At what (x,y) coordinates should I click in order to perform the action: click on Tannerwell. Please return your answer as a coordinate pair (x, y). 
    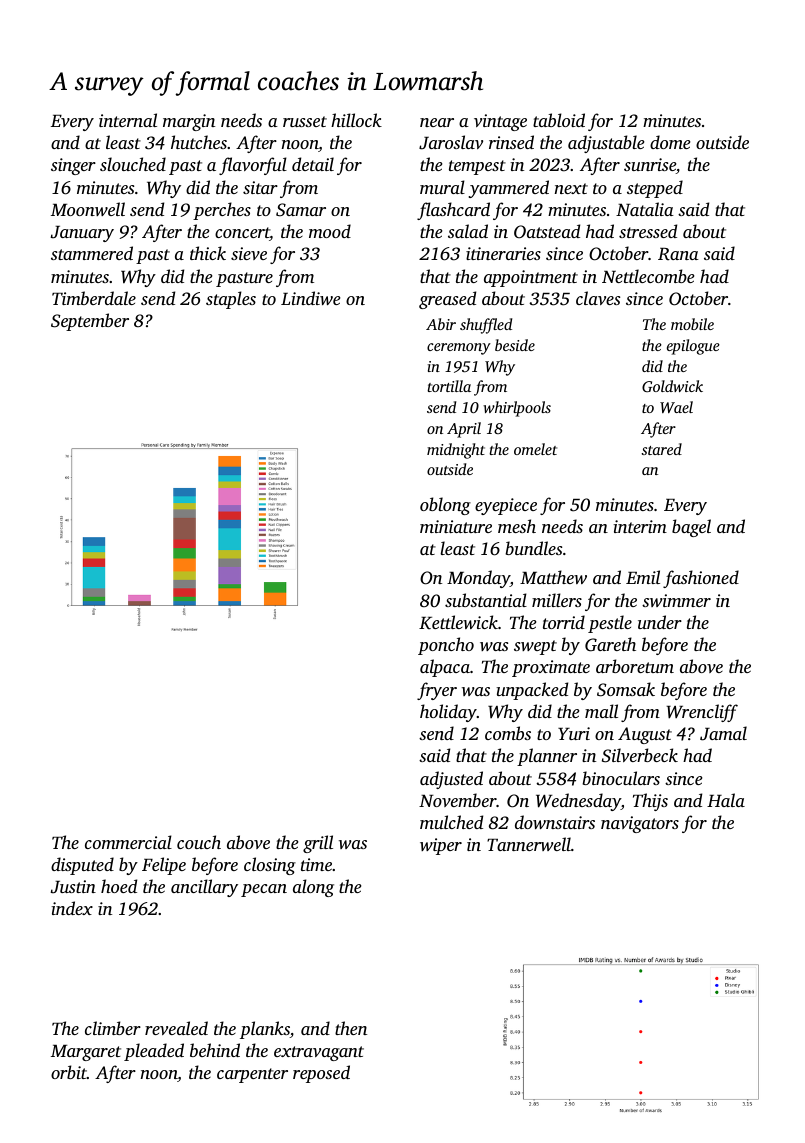
    Looking at the image, I should click on (529, 844).
